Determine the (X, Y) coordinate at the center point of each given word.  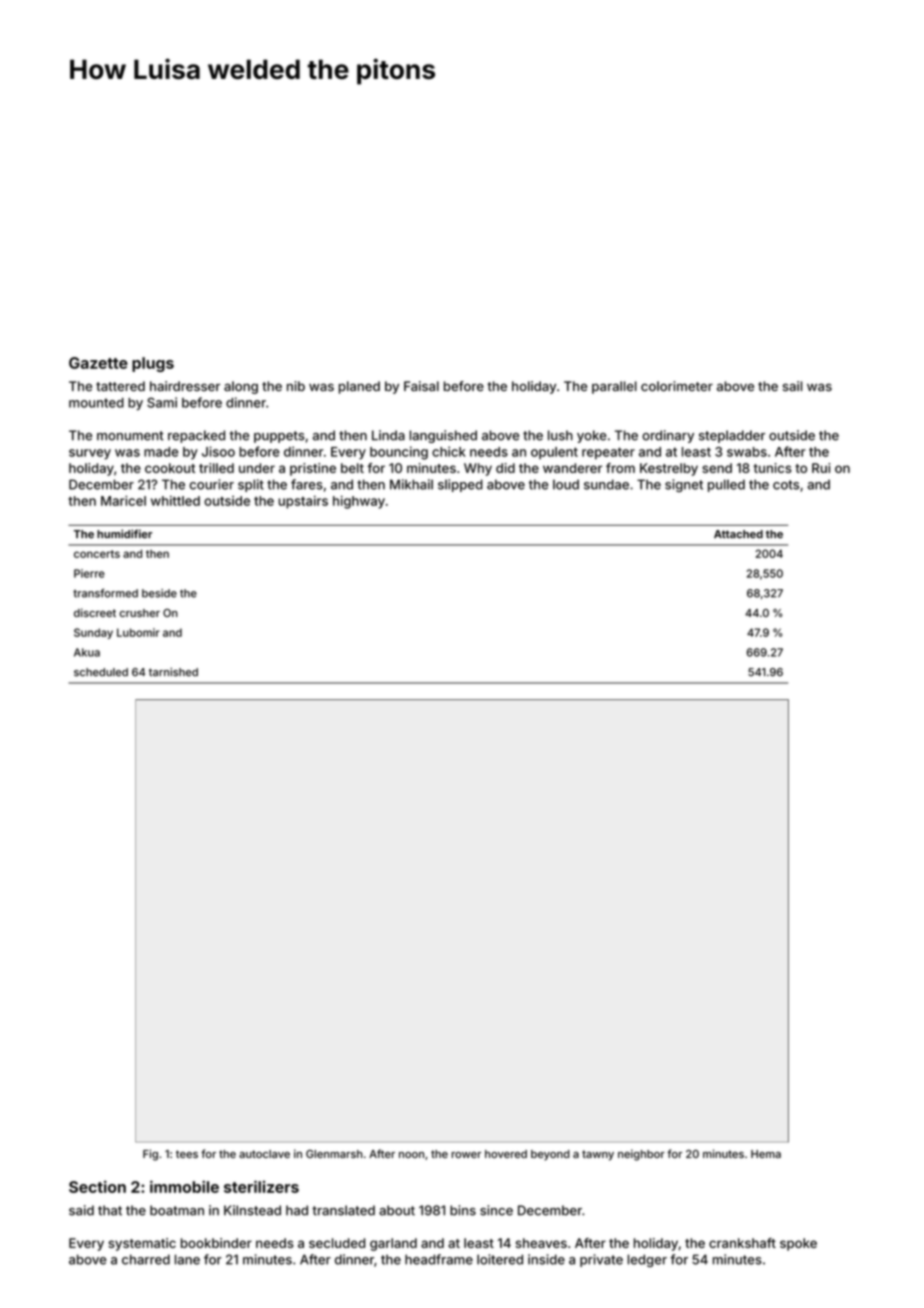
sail (792, 386)
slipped (460, 485)
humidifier (124, 534)
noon (411, 1155)
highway (359, 502)
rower (466, 1155)
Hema (766, 1154)
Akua (87, 652)
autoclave (264, 1154)
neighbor (641, 1155)
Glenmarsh (334, 1154)
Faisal (421, 386)
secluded (337, 1243)
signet (684, 485)
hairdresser (185, 386)
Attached (738, 534)
